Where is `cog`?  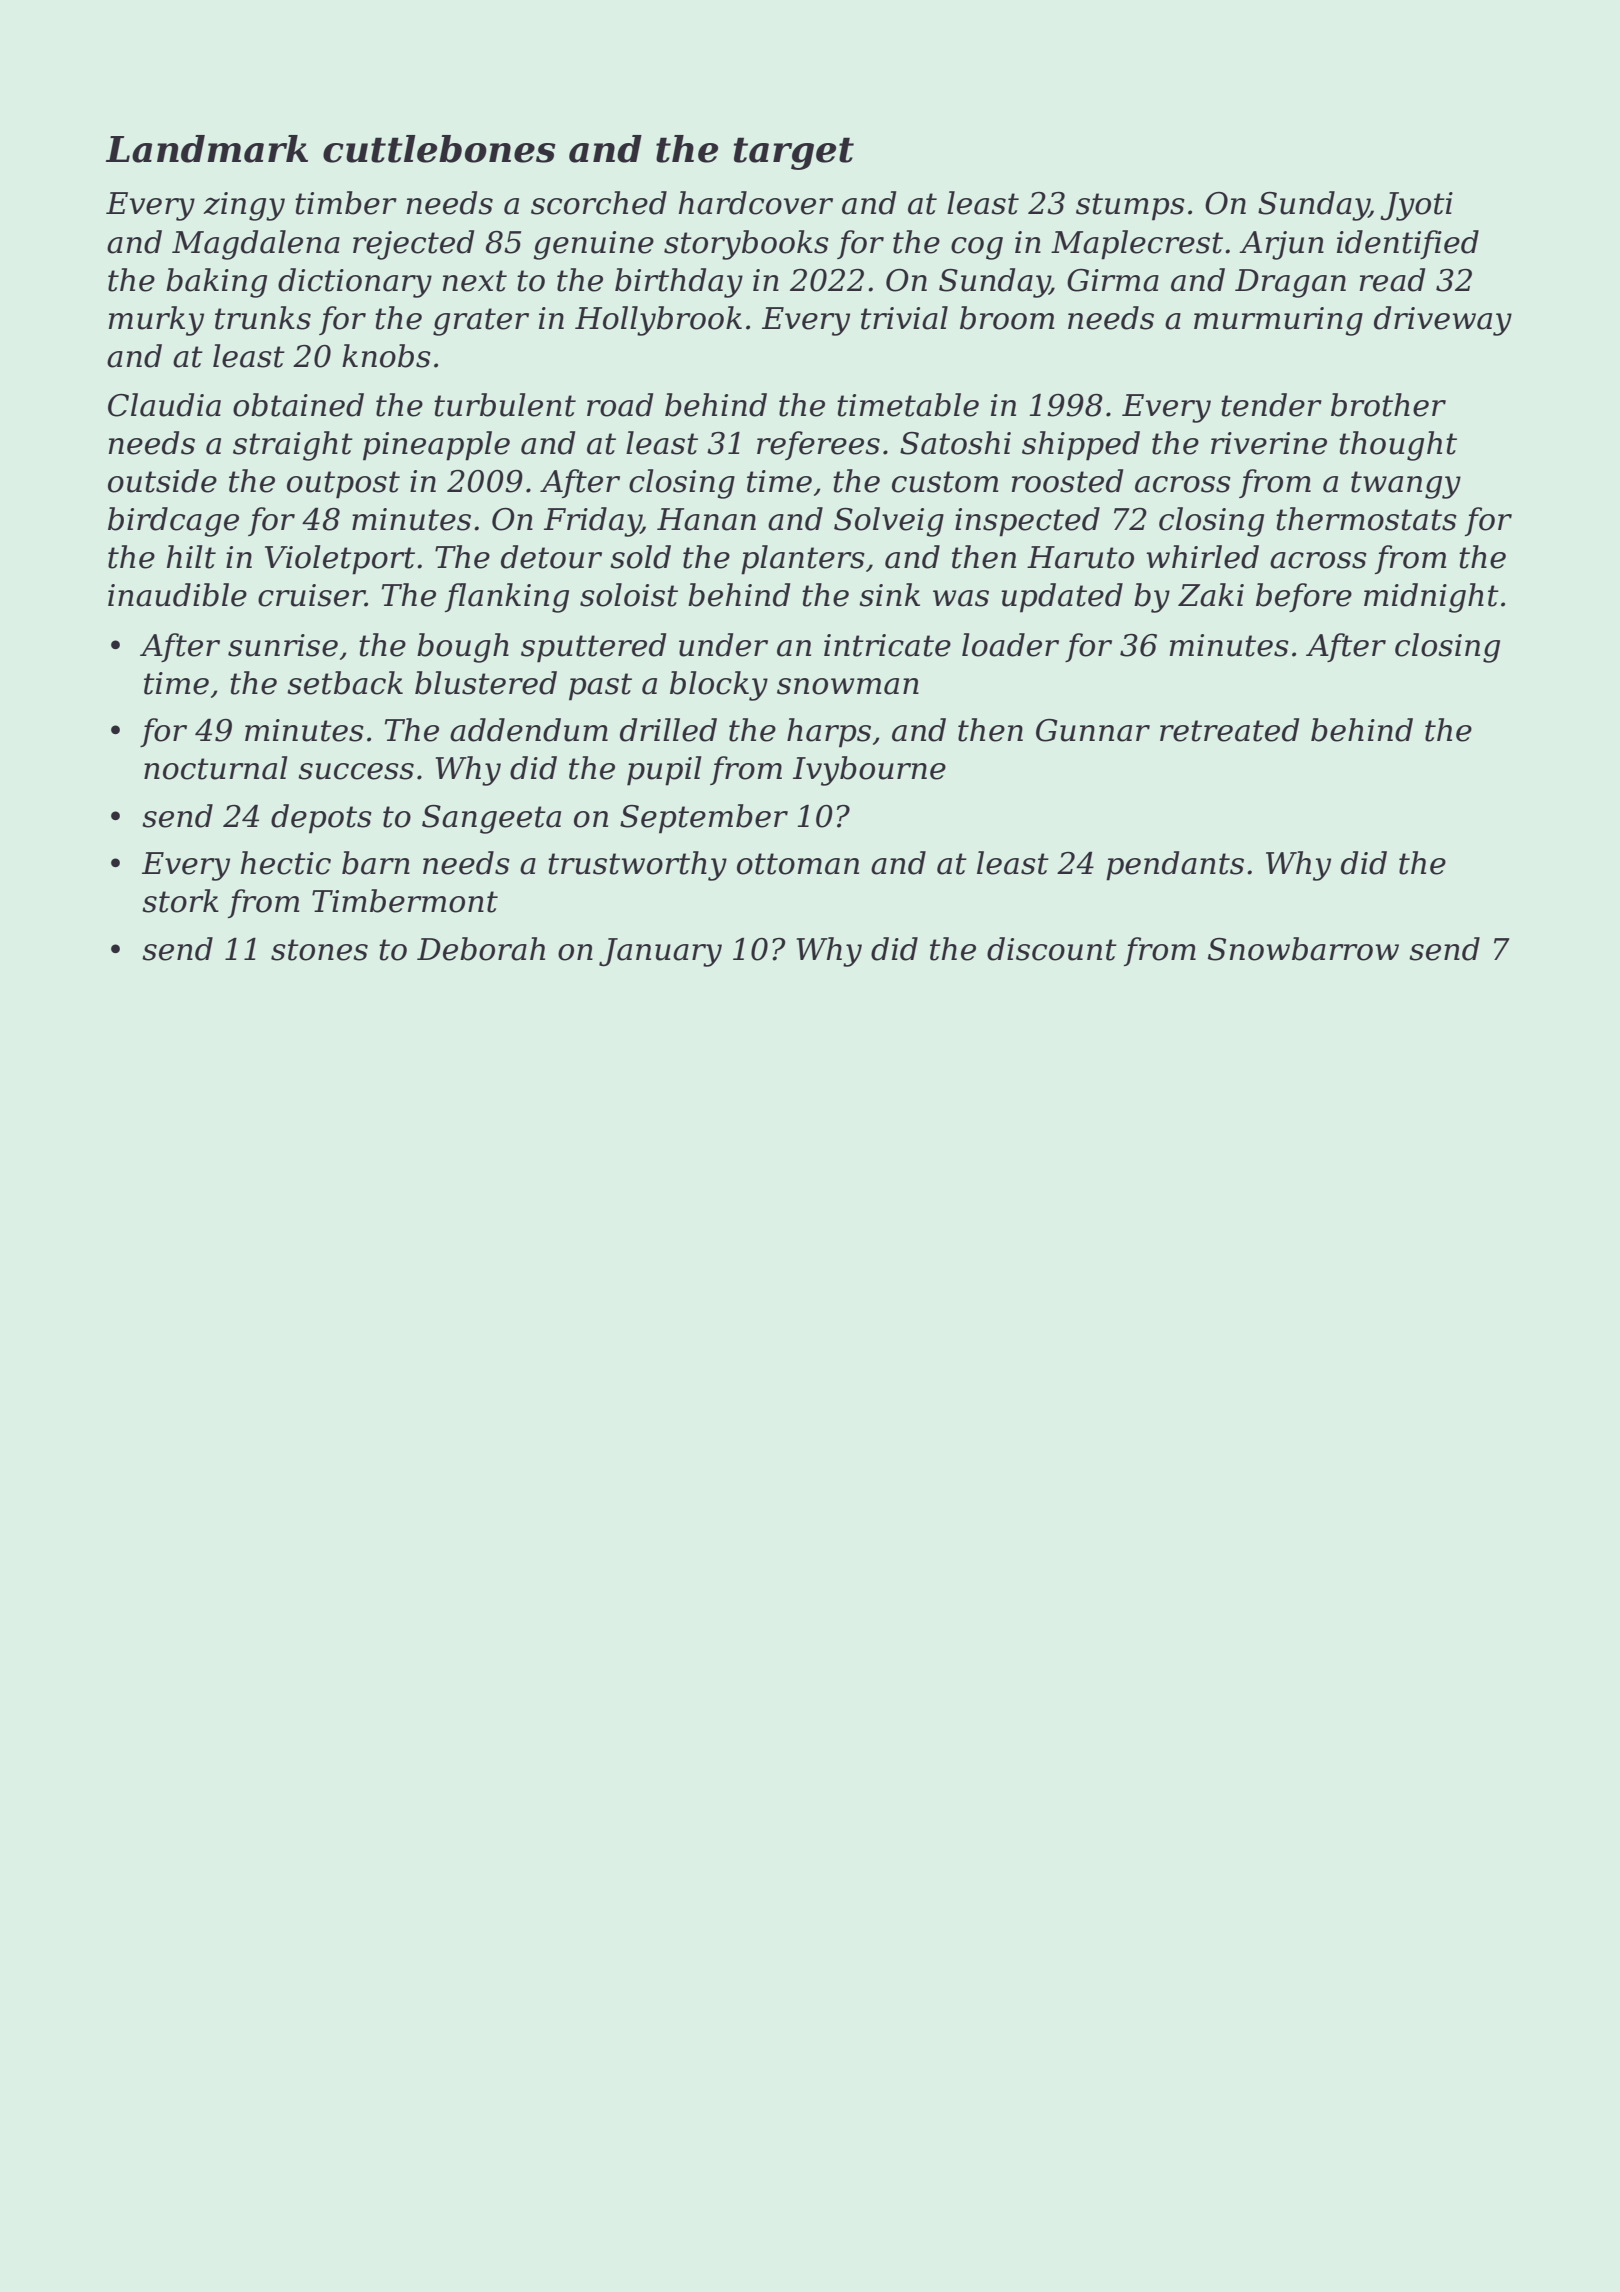 cog is located at coordinates (977, 248).
